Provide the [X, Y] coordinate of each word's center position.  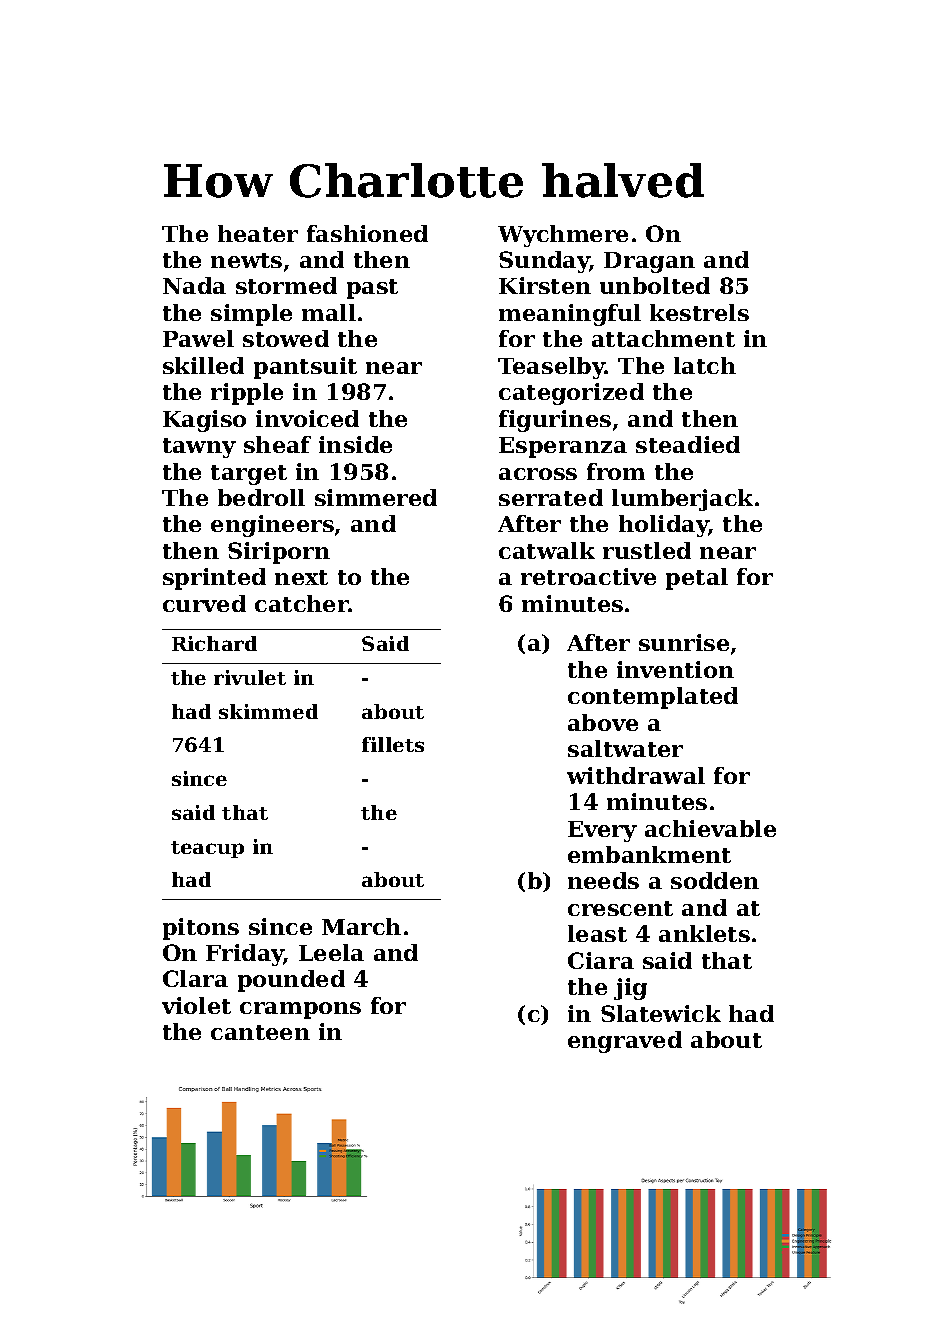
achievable [710, 828]
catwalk [547, 550]
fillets [393, 744]
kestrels [699, 312]
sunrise [684, 642]
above [603, 722]
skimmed [268, 711]
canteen [260, 1032]
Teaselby [551, 368]
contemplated [653, 698]
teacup [207, 849]
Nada [194, 285]
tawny [199, 448]
